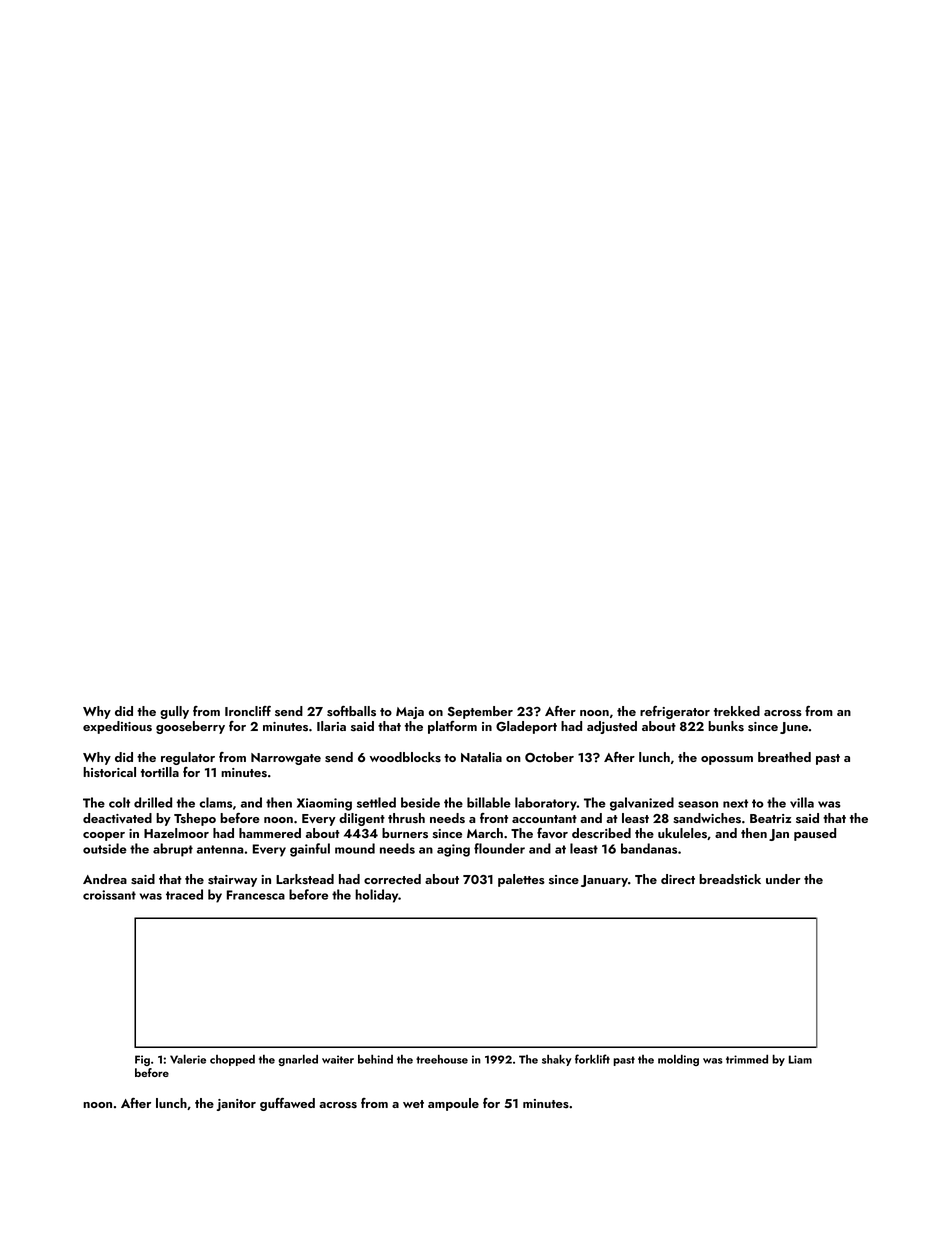 The width and height of the screenshot is (952, 1233). I want to click on breadstick, so click(730, 879).
